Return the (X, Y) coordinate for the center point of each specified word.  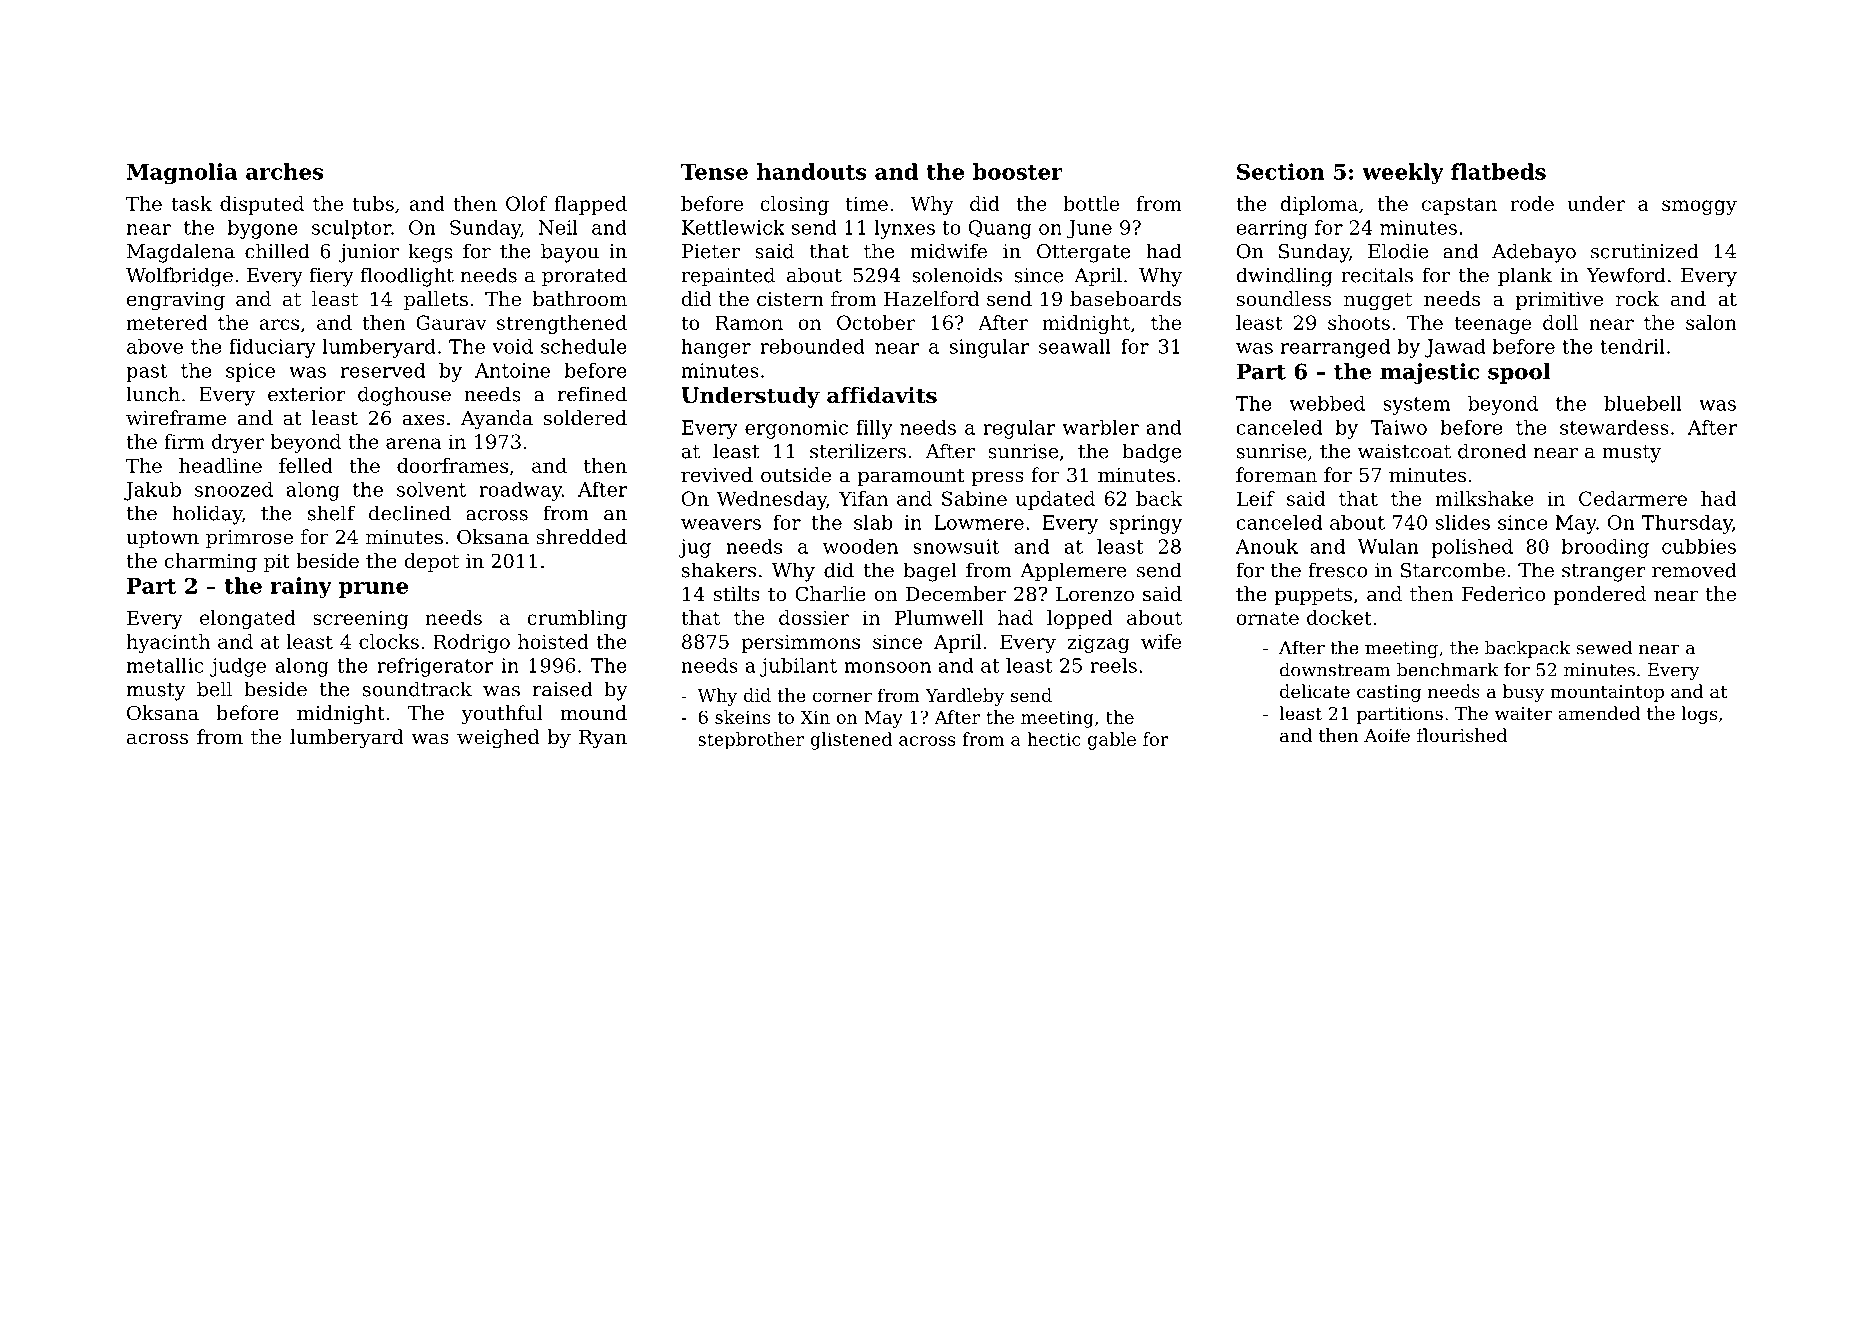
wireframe (176, 418)
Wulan (1388, 546)
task (191, 203)
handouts (812, 171)
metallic (165, 665)
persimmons (801, 643)
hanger (716, 348)
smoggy (1699, 207)
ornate (1267, 618)
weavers (721, 524)
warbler (1101, 427)
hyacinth (168, 643)
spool (1519, 373)
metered (167, 322)
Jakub (152, 491)
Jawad (1455, 348)
